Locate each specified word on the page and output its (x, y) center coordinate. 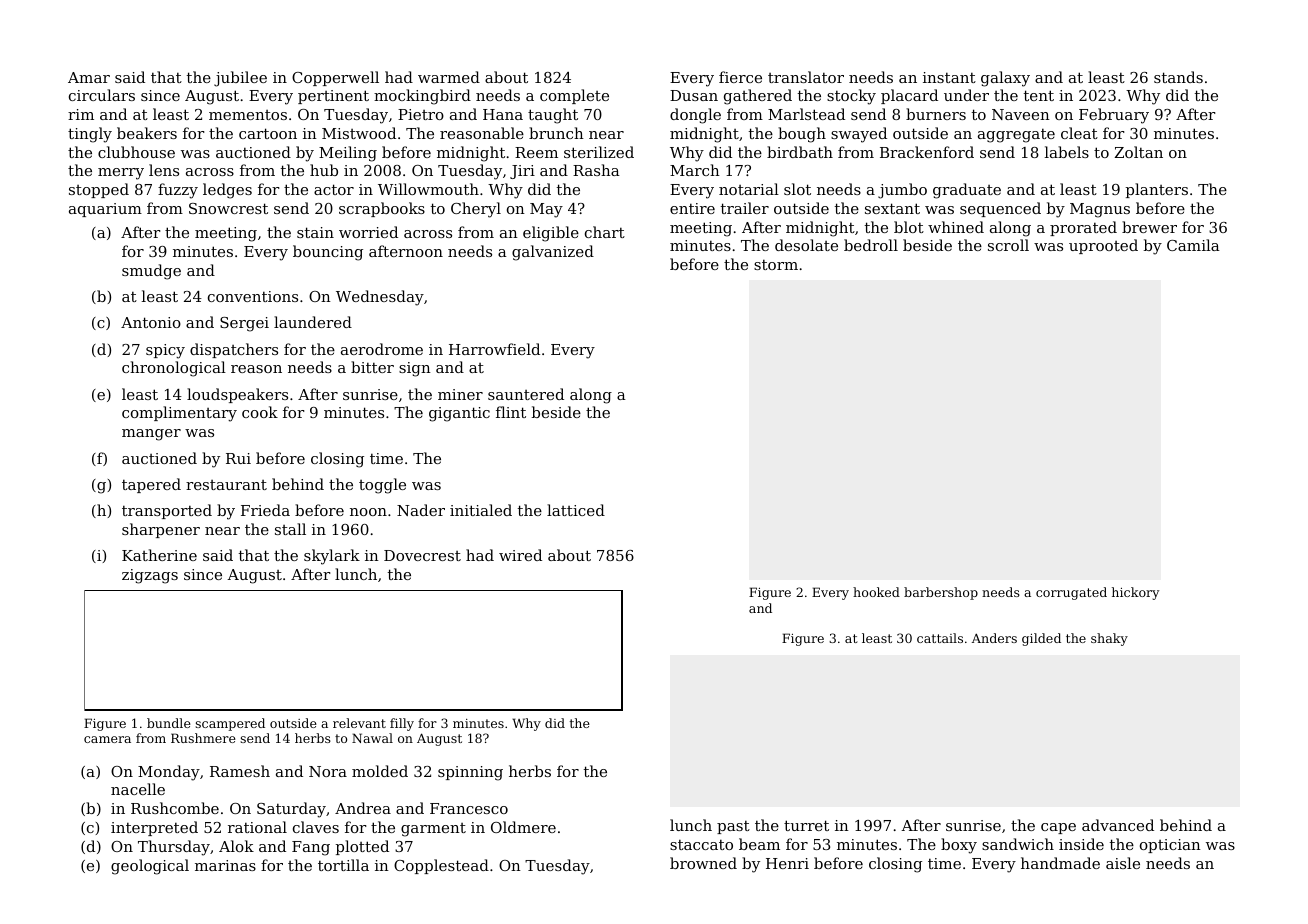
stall (290, 529)
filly (402, 724)
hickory (1135, 593)
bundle (169, 723)
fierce (740, 77)
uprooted (1103, 246)
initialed (481, 510)
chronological (174, 369)
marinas (225, 865)
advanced (1118, 825)
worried (368, 232)
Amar (89, 77)
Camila (1193, 245)
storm (776, 264)
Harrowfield (494, 349)
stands (1178, 77)
